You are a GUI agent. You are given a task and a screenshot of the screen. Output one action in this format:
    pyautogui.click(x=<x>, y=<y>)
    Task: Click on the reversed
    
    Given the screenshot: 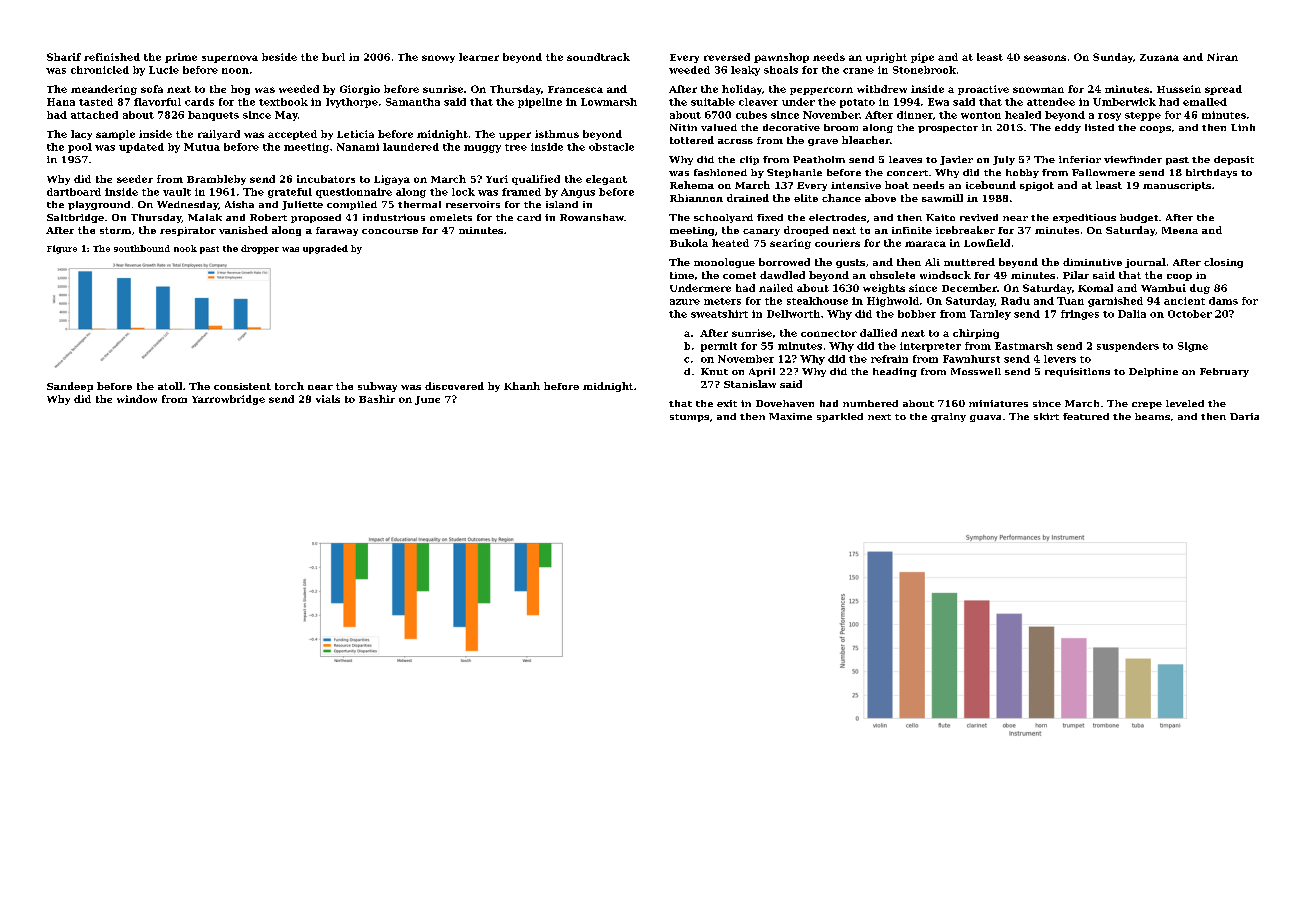 What is the action you would take?
    pyautogui.click(x=727, y=57)
